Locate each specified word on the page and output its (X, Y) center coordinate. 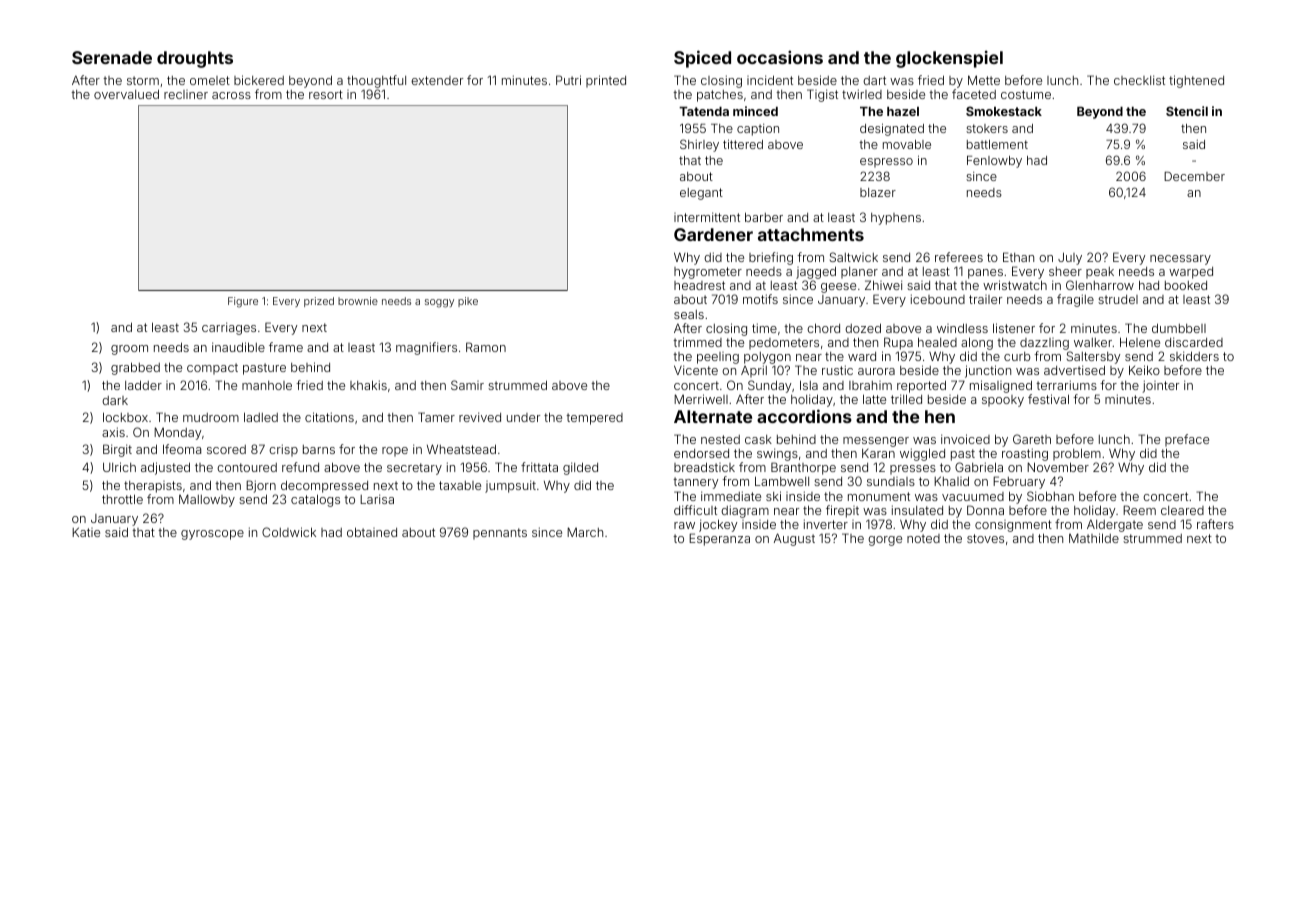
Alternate (713, 416)
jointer (1161, 386)
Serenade (112, 57)
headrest (699, 285)
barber (764, 217)
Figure (243, 302)
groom (129, 350)
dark (115, 400)
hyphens (896, 219)
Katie (86, 532)
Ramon (486, 347)
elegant (701, 194)
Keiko (1144, 370)
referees (959, 257)
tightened (1196, 81)
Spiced (702, 59)
